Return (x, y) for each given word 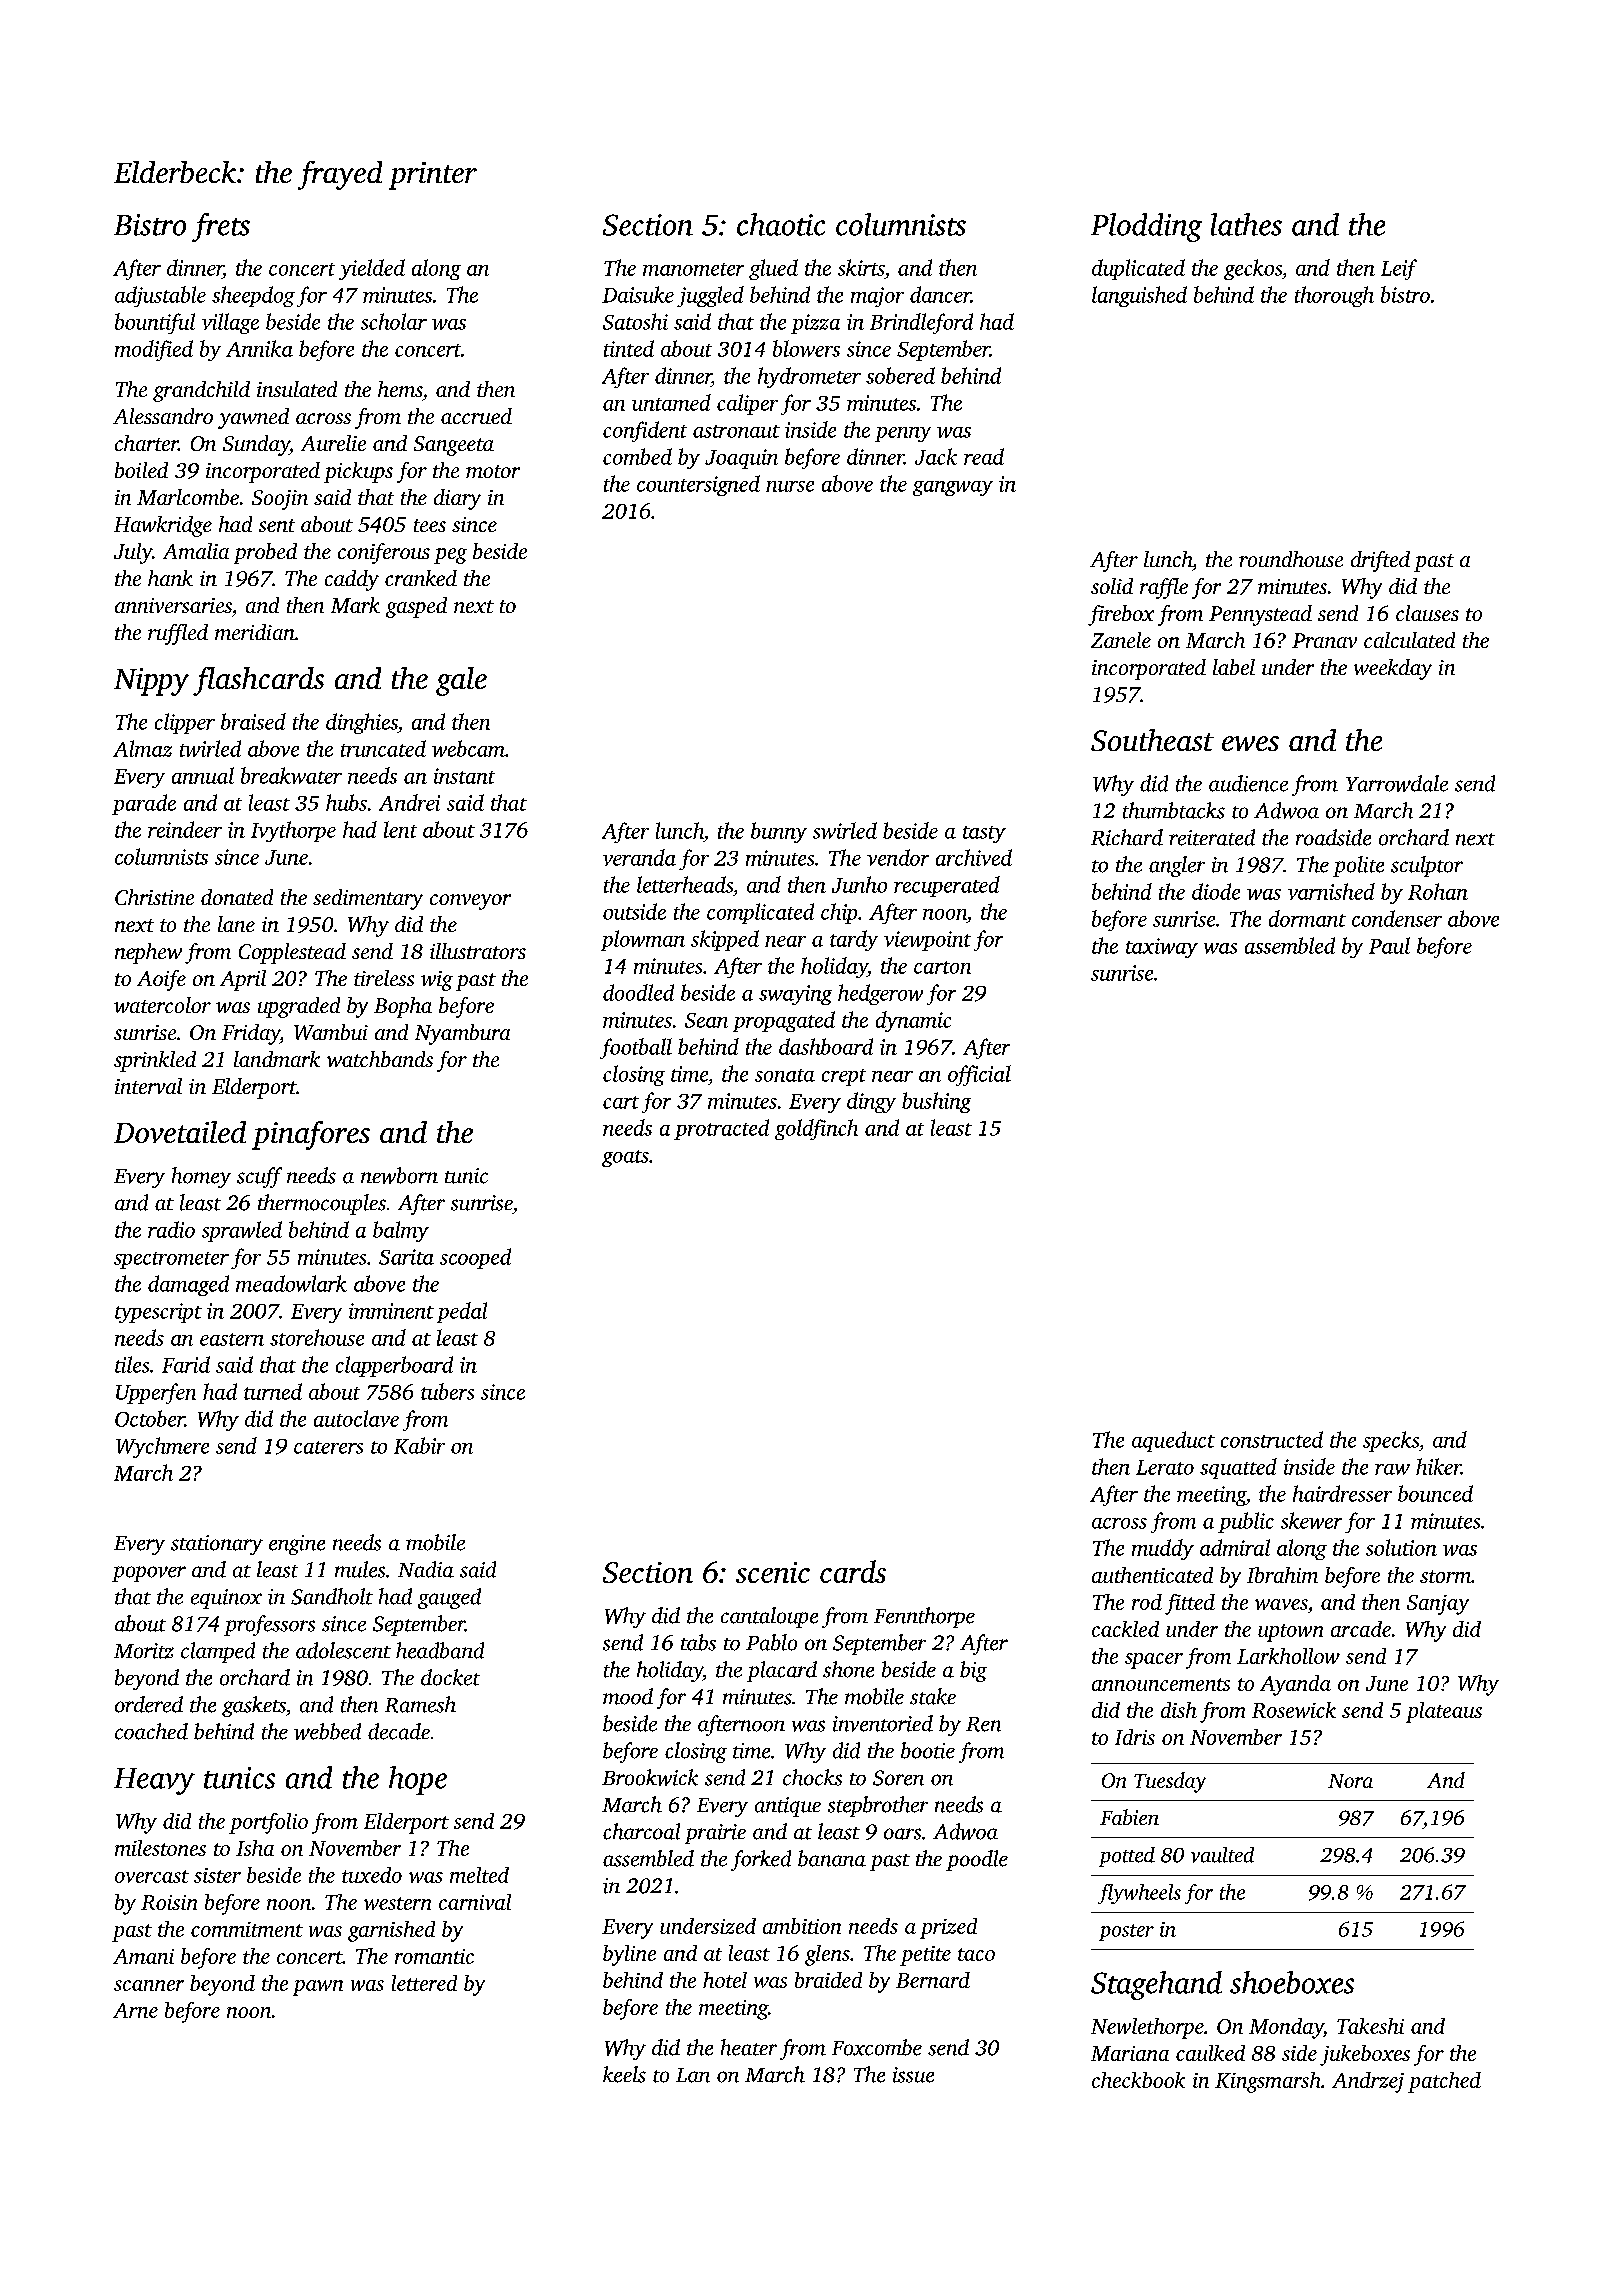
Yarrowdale (1397, 783)
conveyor (470, 902)
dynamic (913, 1021)
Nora (1350, 1781)
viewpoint (927, 941)
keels (624, 2074)
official (979, 1075)
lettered (424, 1983)
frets (221, 227)
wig (437, 981)
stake (933, 1696)
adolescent (343, 1650)
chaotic (781, 224)
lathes (1246, 224)
